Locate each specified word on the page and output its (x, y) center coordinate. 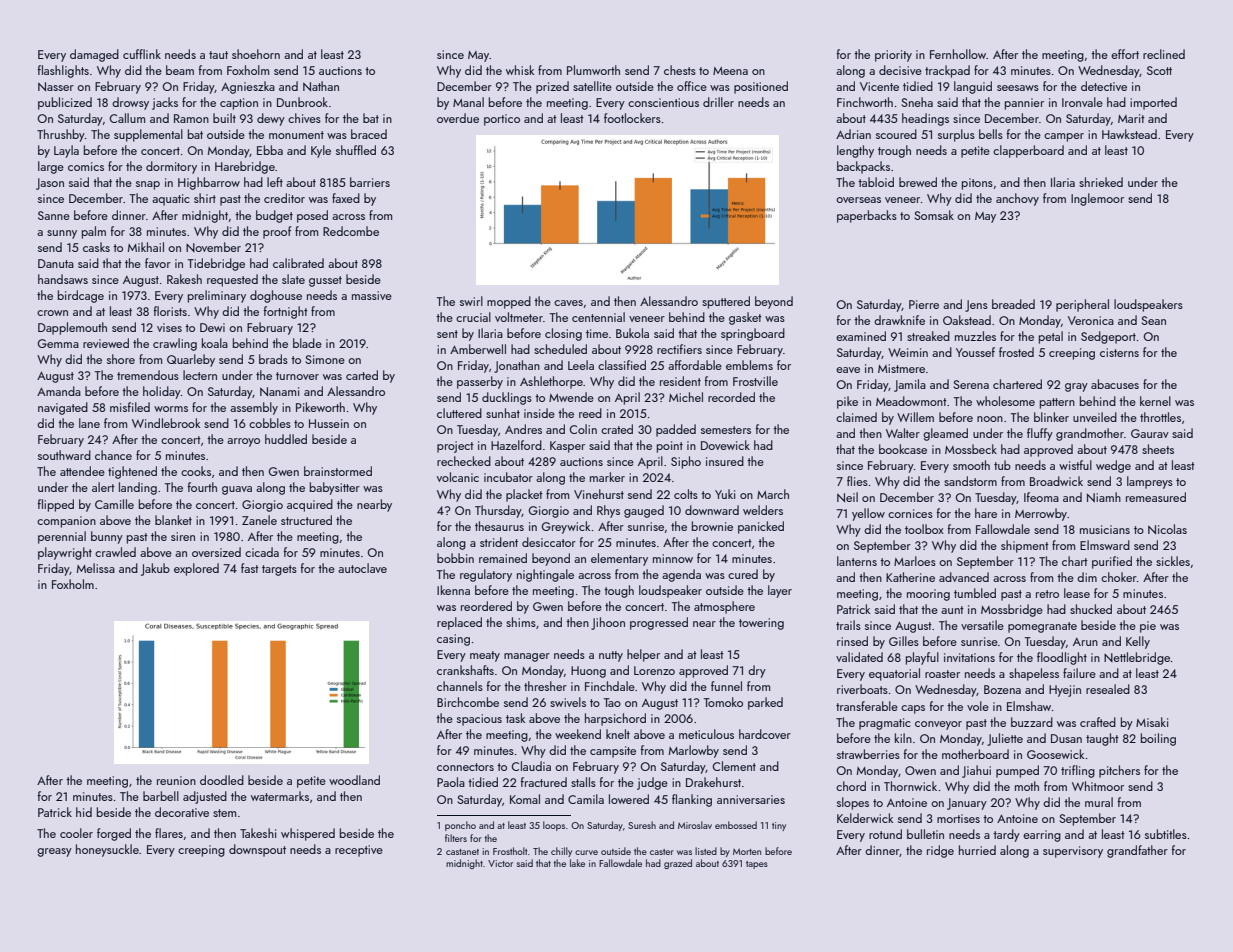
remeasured (1156, 497)
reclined (1164, 54)
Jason (50, 184)
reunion (176, 780)
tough (619, 591)
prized (552, 87)
